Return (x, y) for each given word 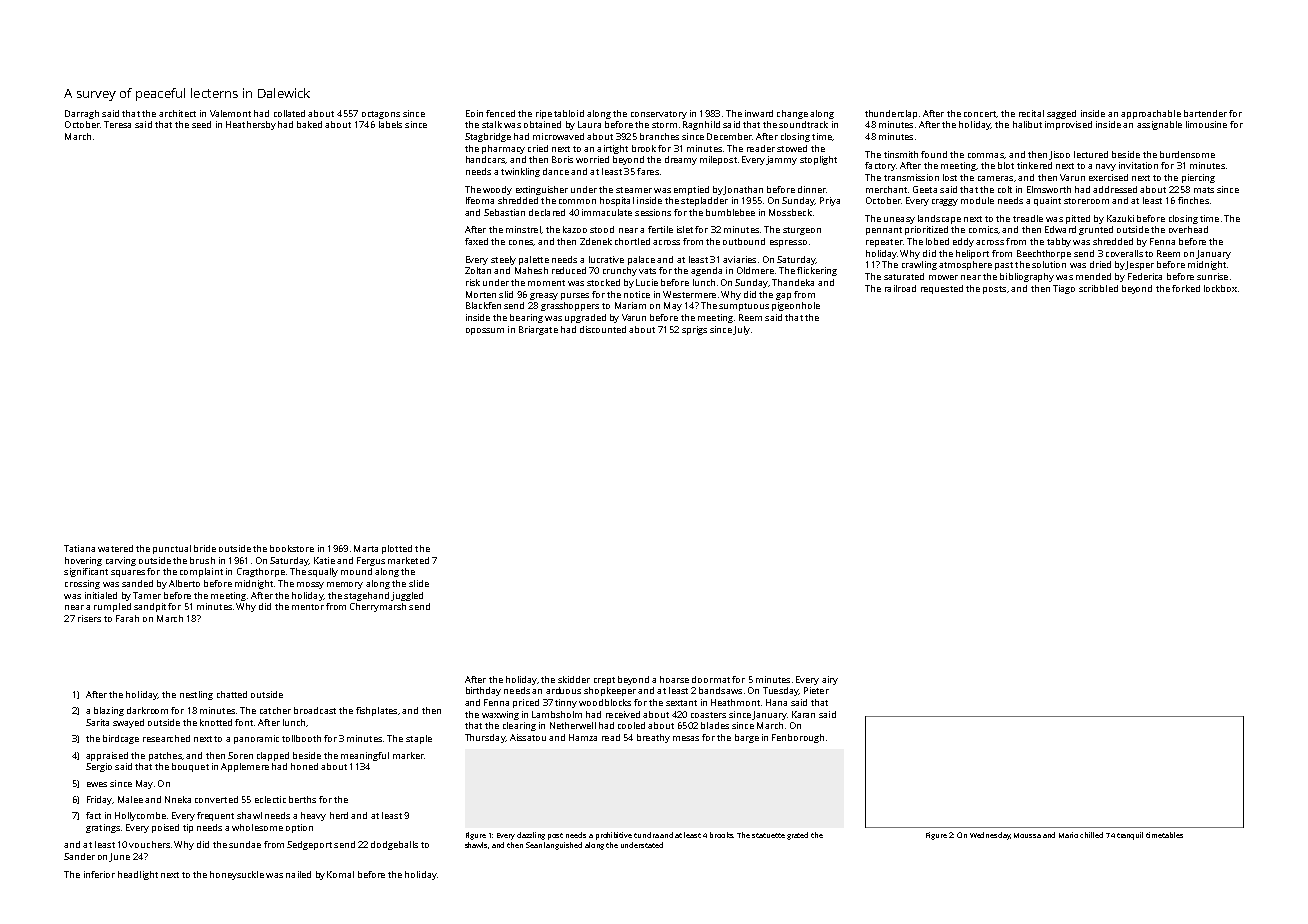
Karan (803, 714)
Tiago (1064, 289)
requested (942, 289)
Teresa (117, 124)
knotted (216, 722)
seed (201, 124)
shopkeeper (610, 691)
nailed (298, 874)
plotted (397, 549)
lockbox (1220, 288)
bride (205, 548)
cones (521, 242)
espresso (788, 243)
